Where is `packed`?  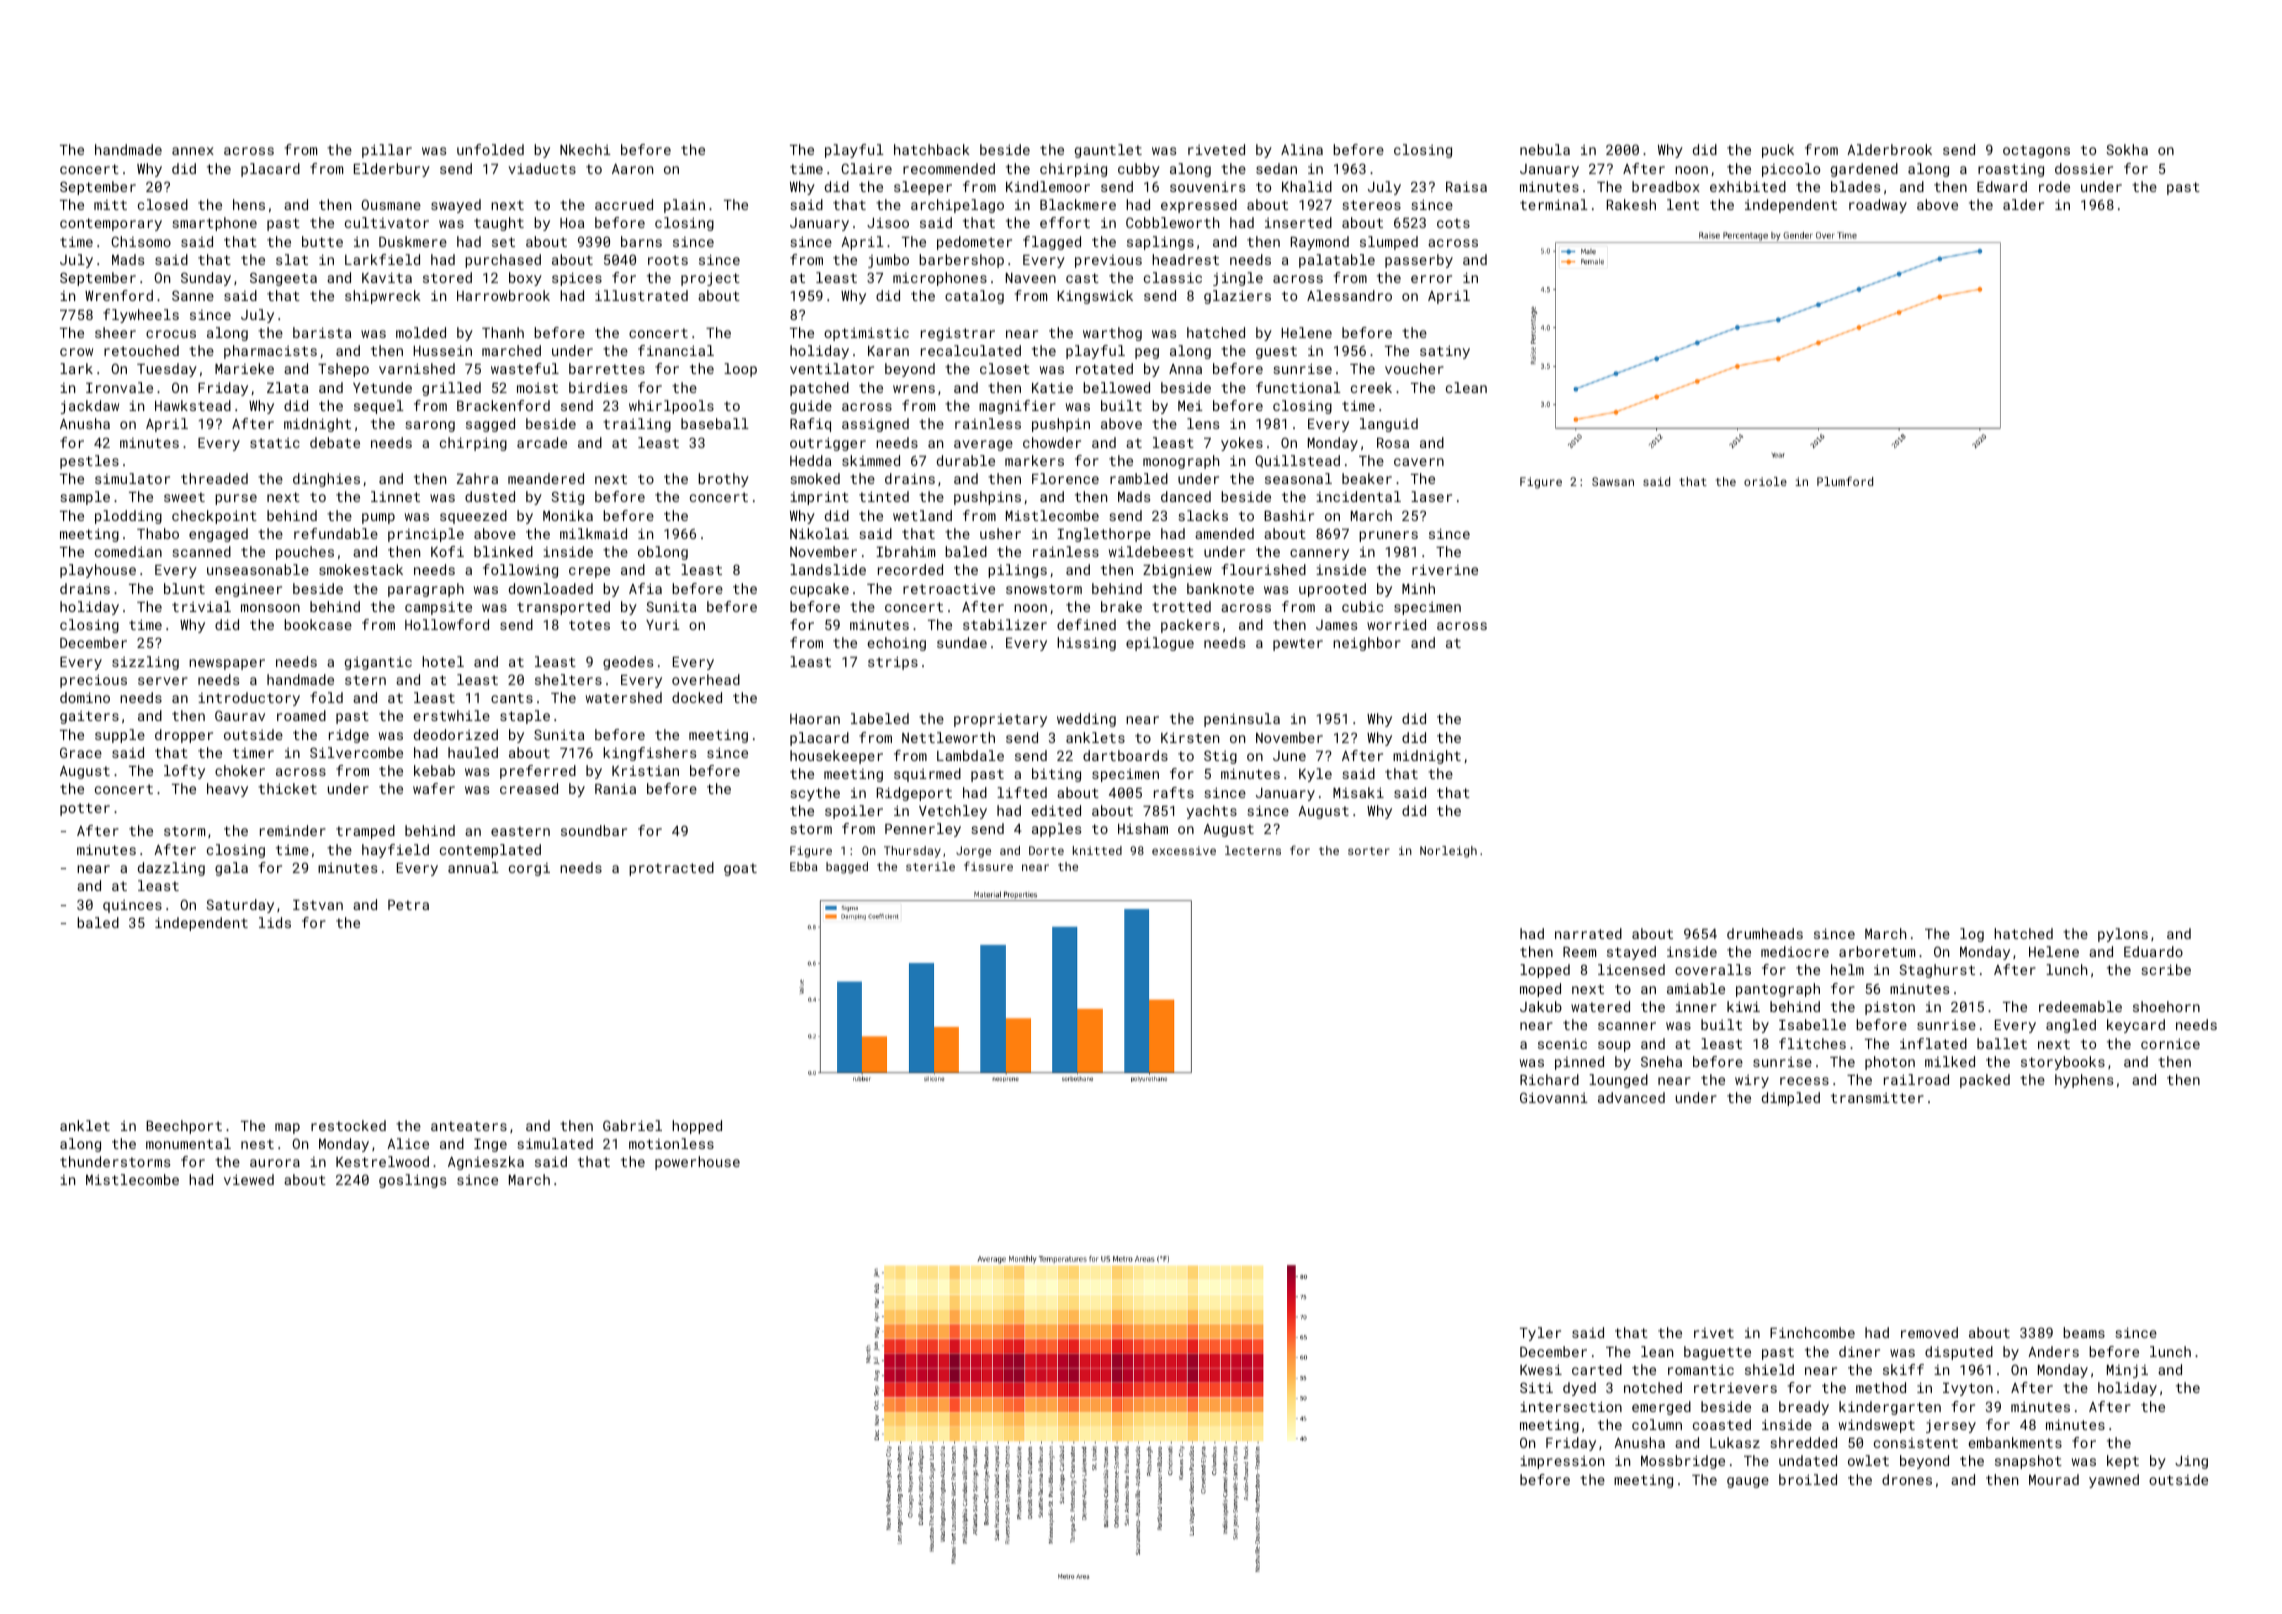 packed is located at coordinates (1985, 1081).
